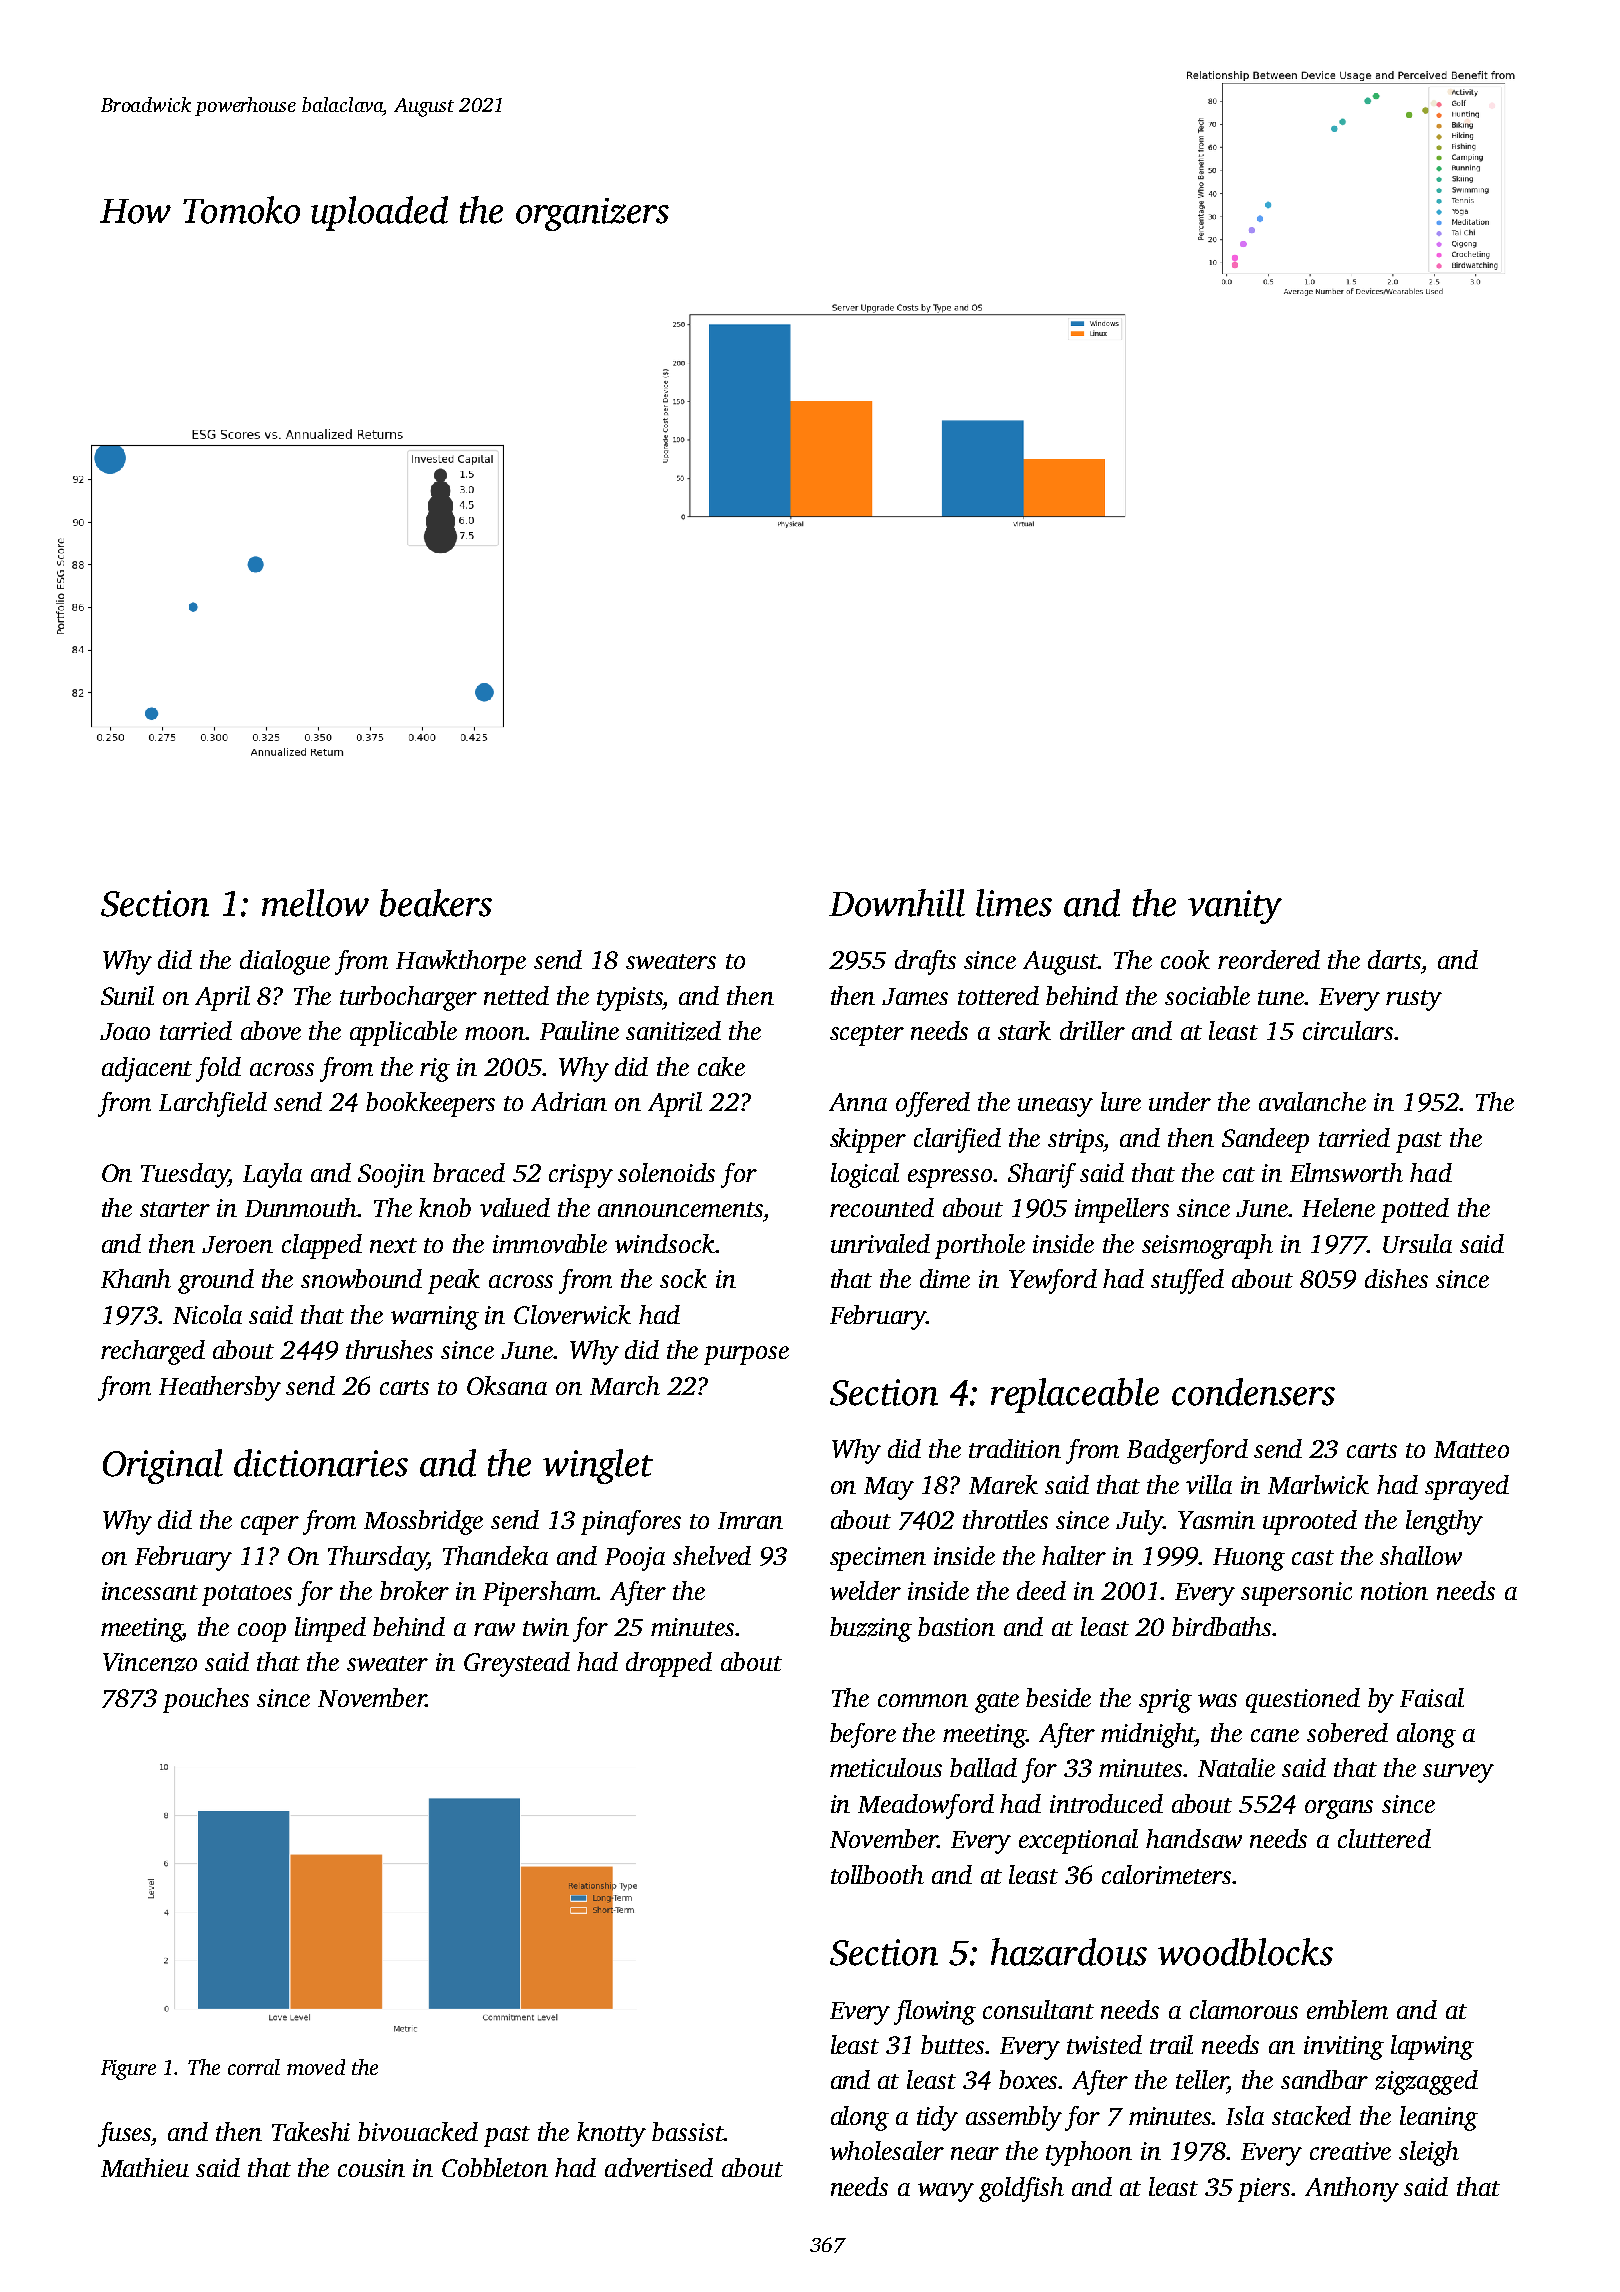 The image size is (1620, 2292). Describe the element at coordinates (925, 962) in the page. I see `drafts` at that location.
